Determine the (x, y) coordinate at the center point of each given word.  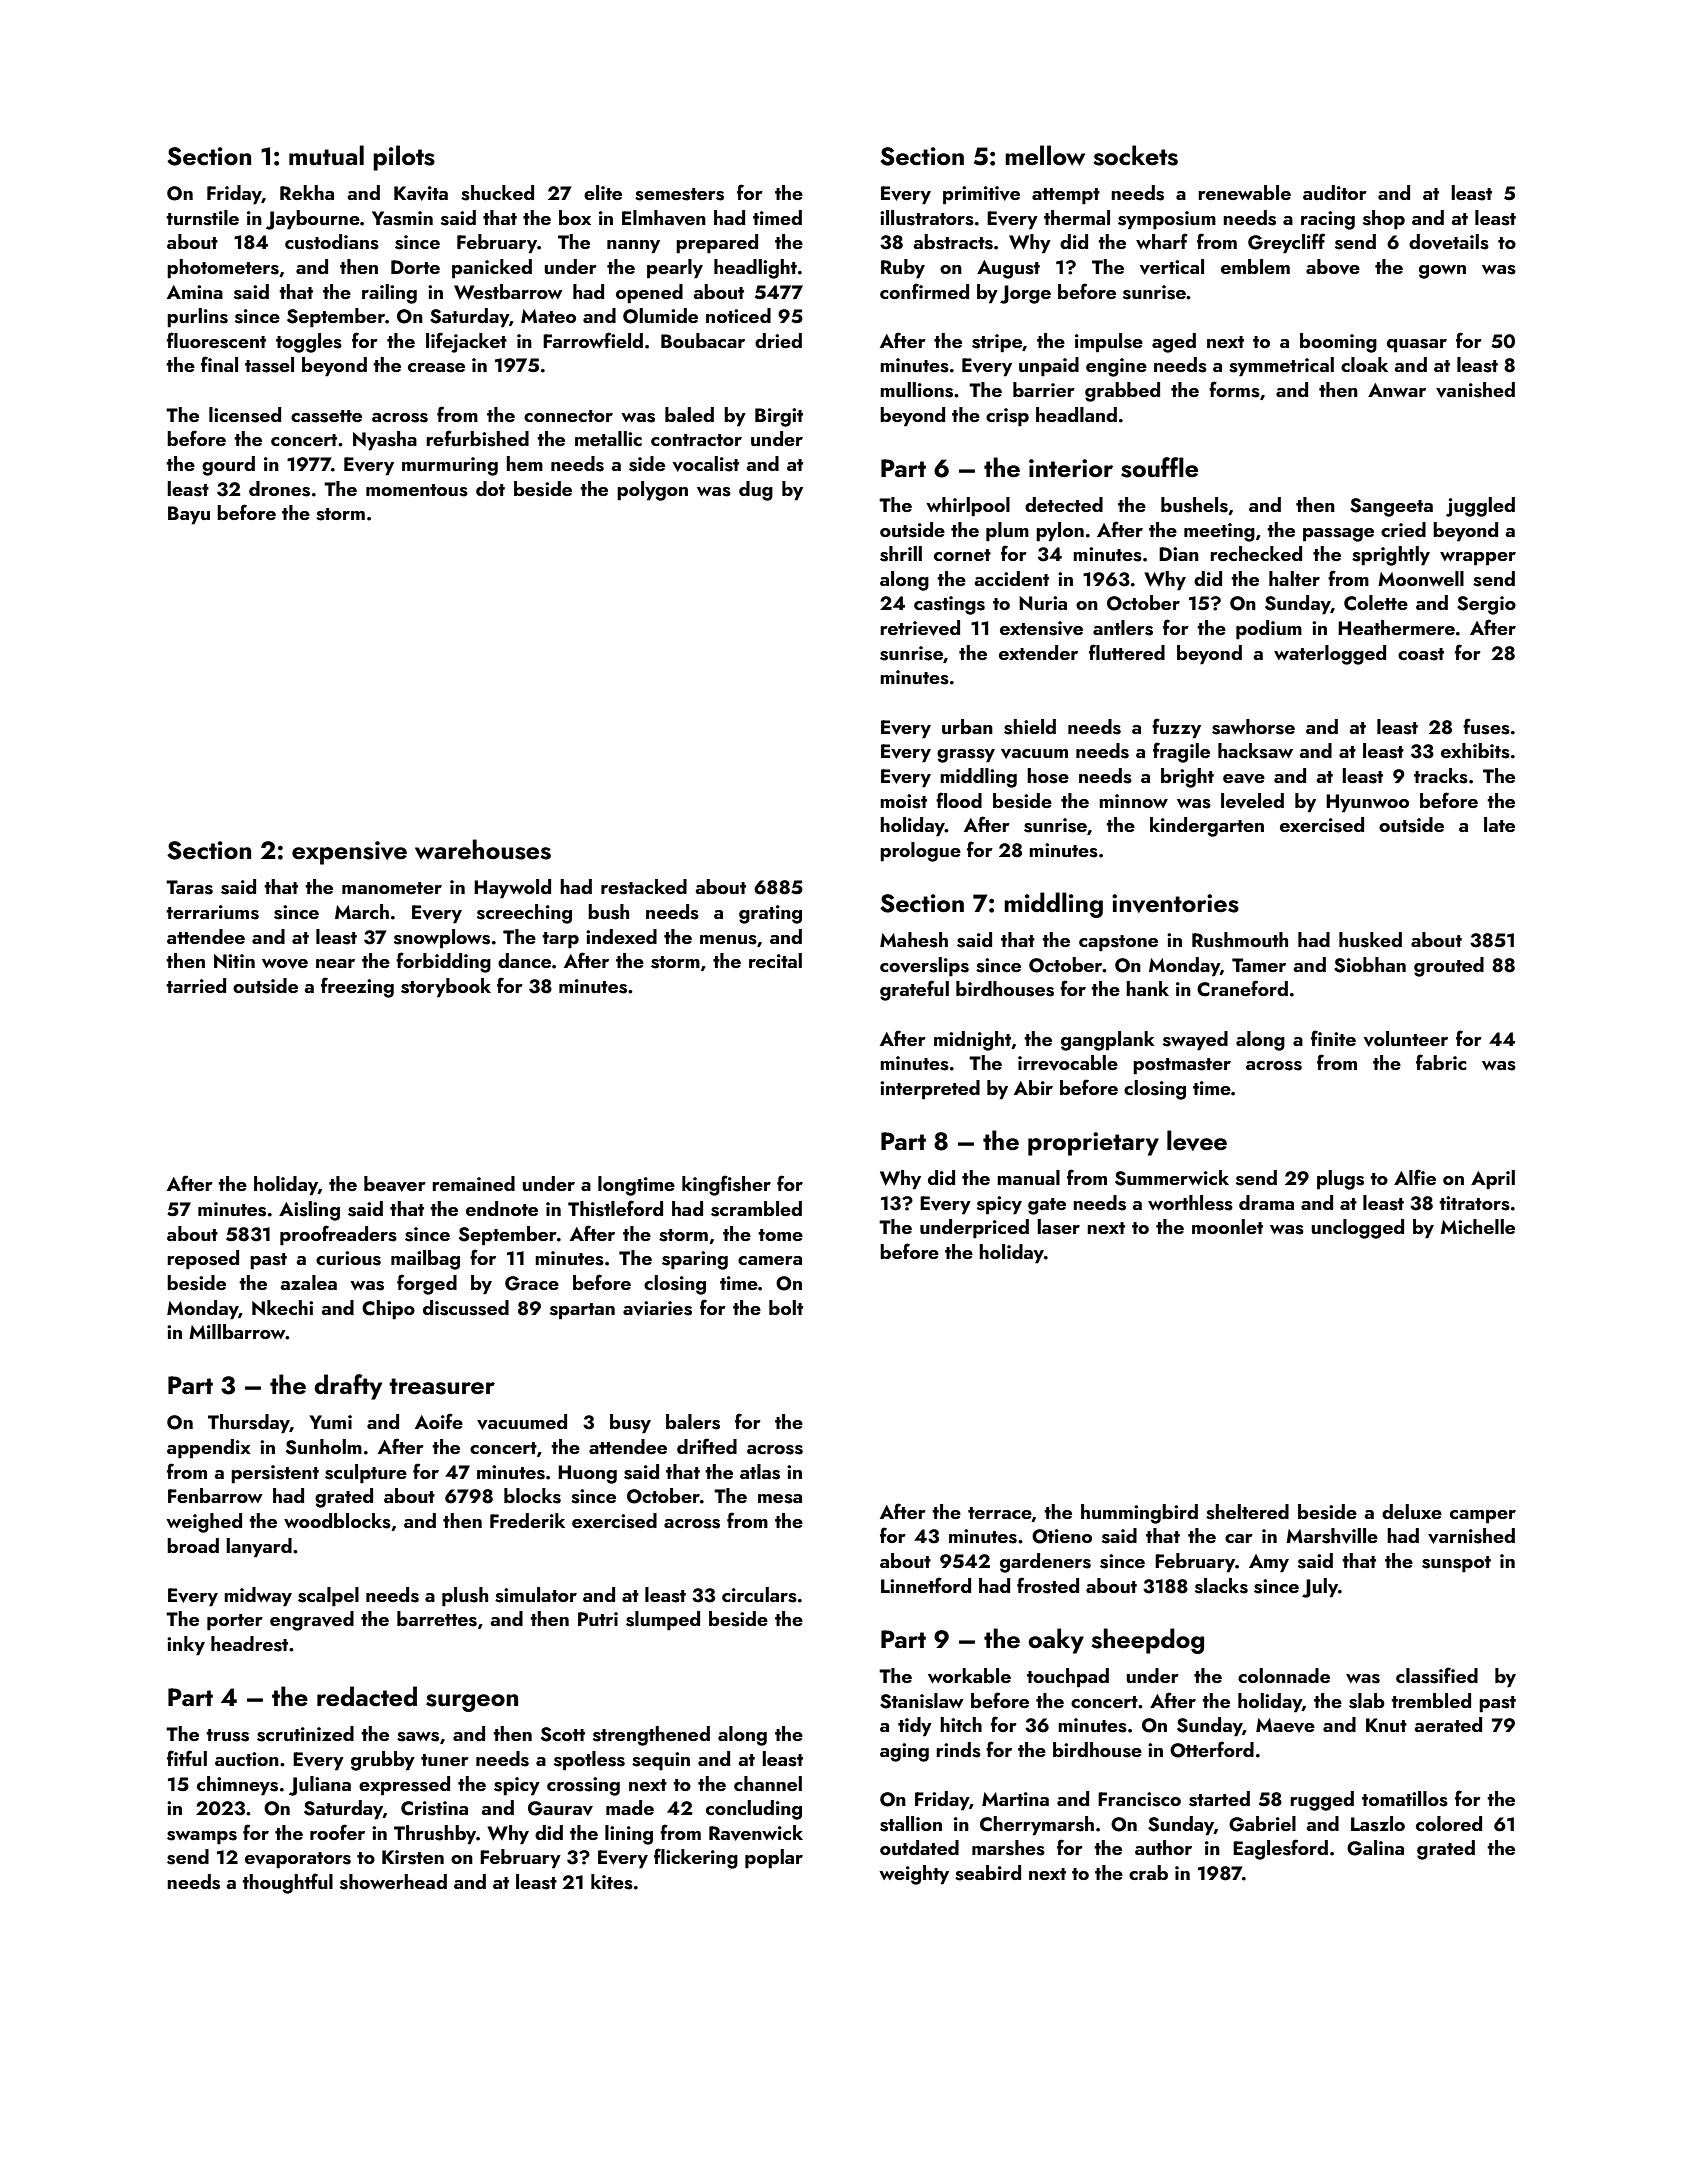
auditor (1335, 192)
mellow (1045, 155)
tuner (445, 1760)
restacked (644, 887)
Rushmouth (1240, 940)
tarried (196, 985)
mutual (326, 155)
